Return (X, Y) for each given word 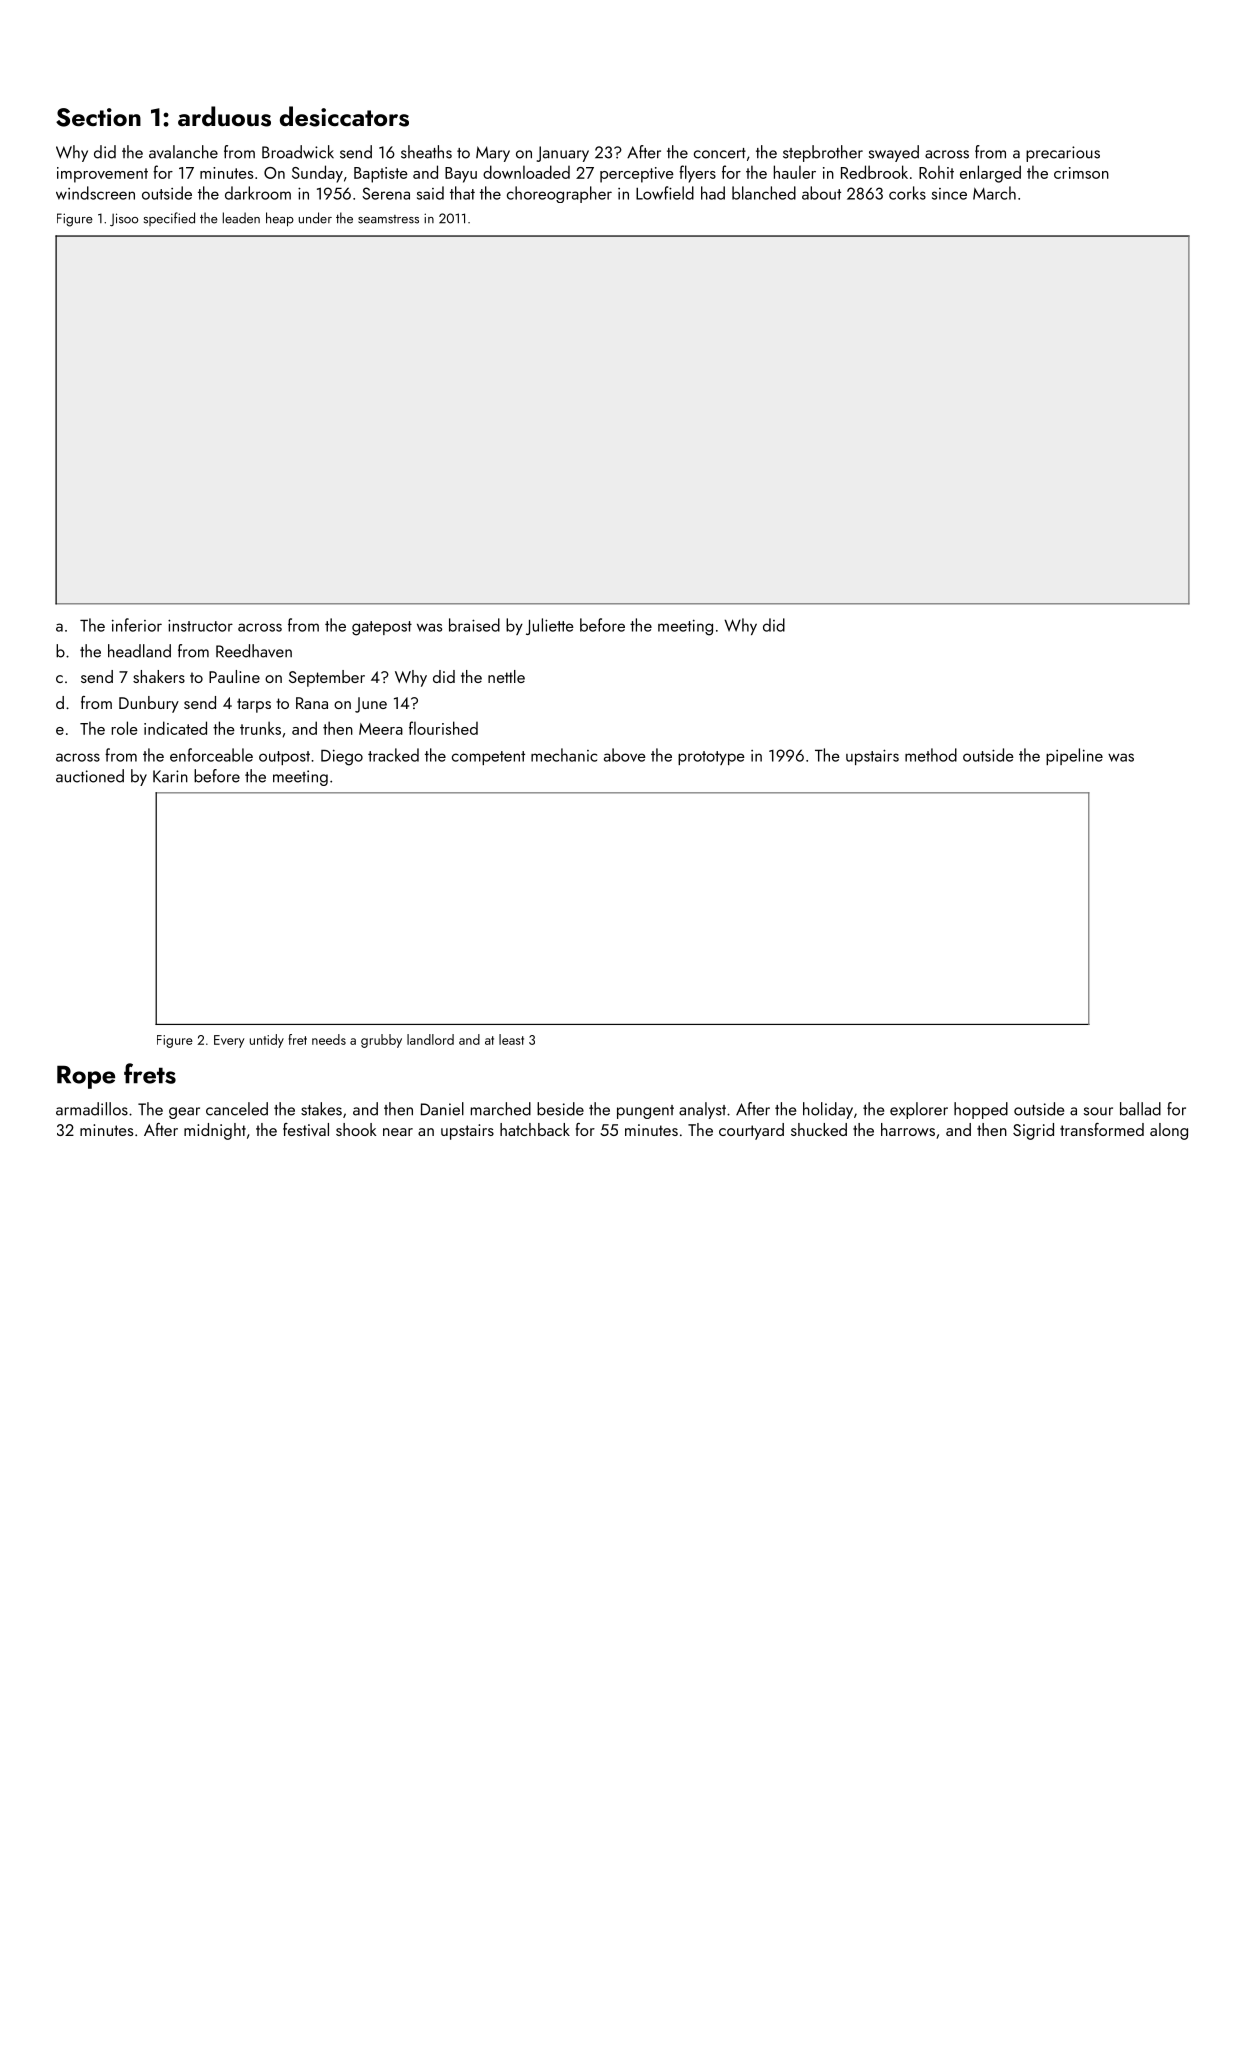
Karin (170, 776)
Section (98, 117)
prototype (711, 758)
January (563, 154)
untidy (267, 1041)
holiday (828, 1110)
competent (488, 758)
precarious (1063, 154)
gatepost (382, 628)
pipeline (1074, 756)
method (931, 755)
